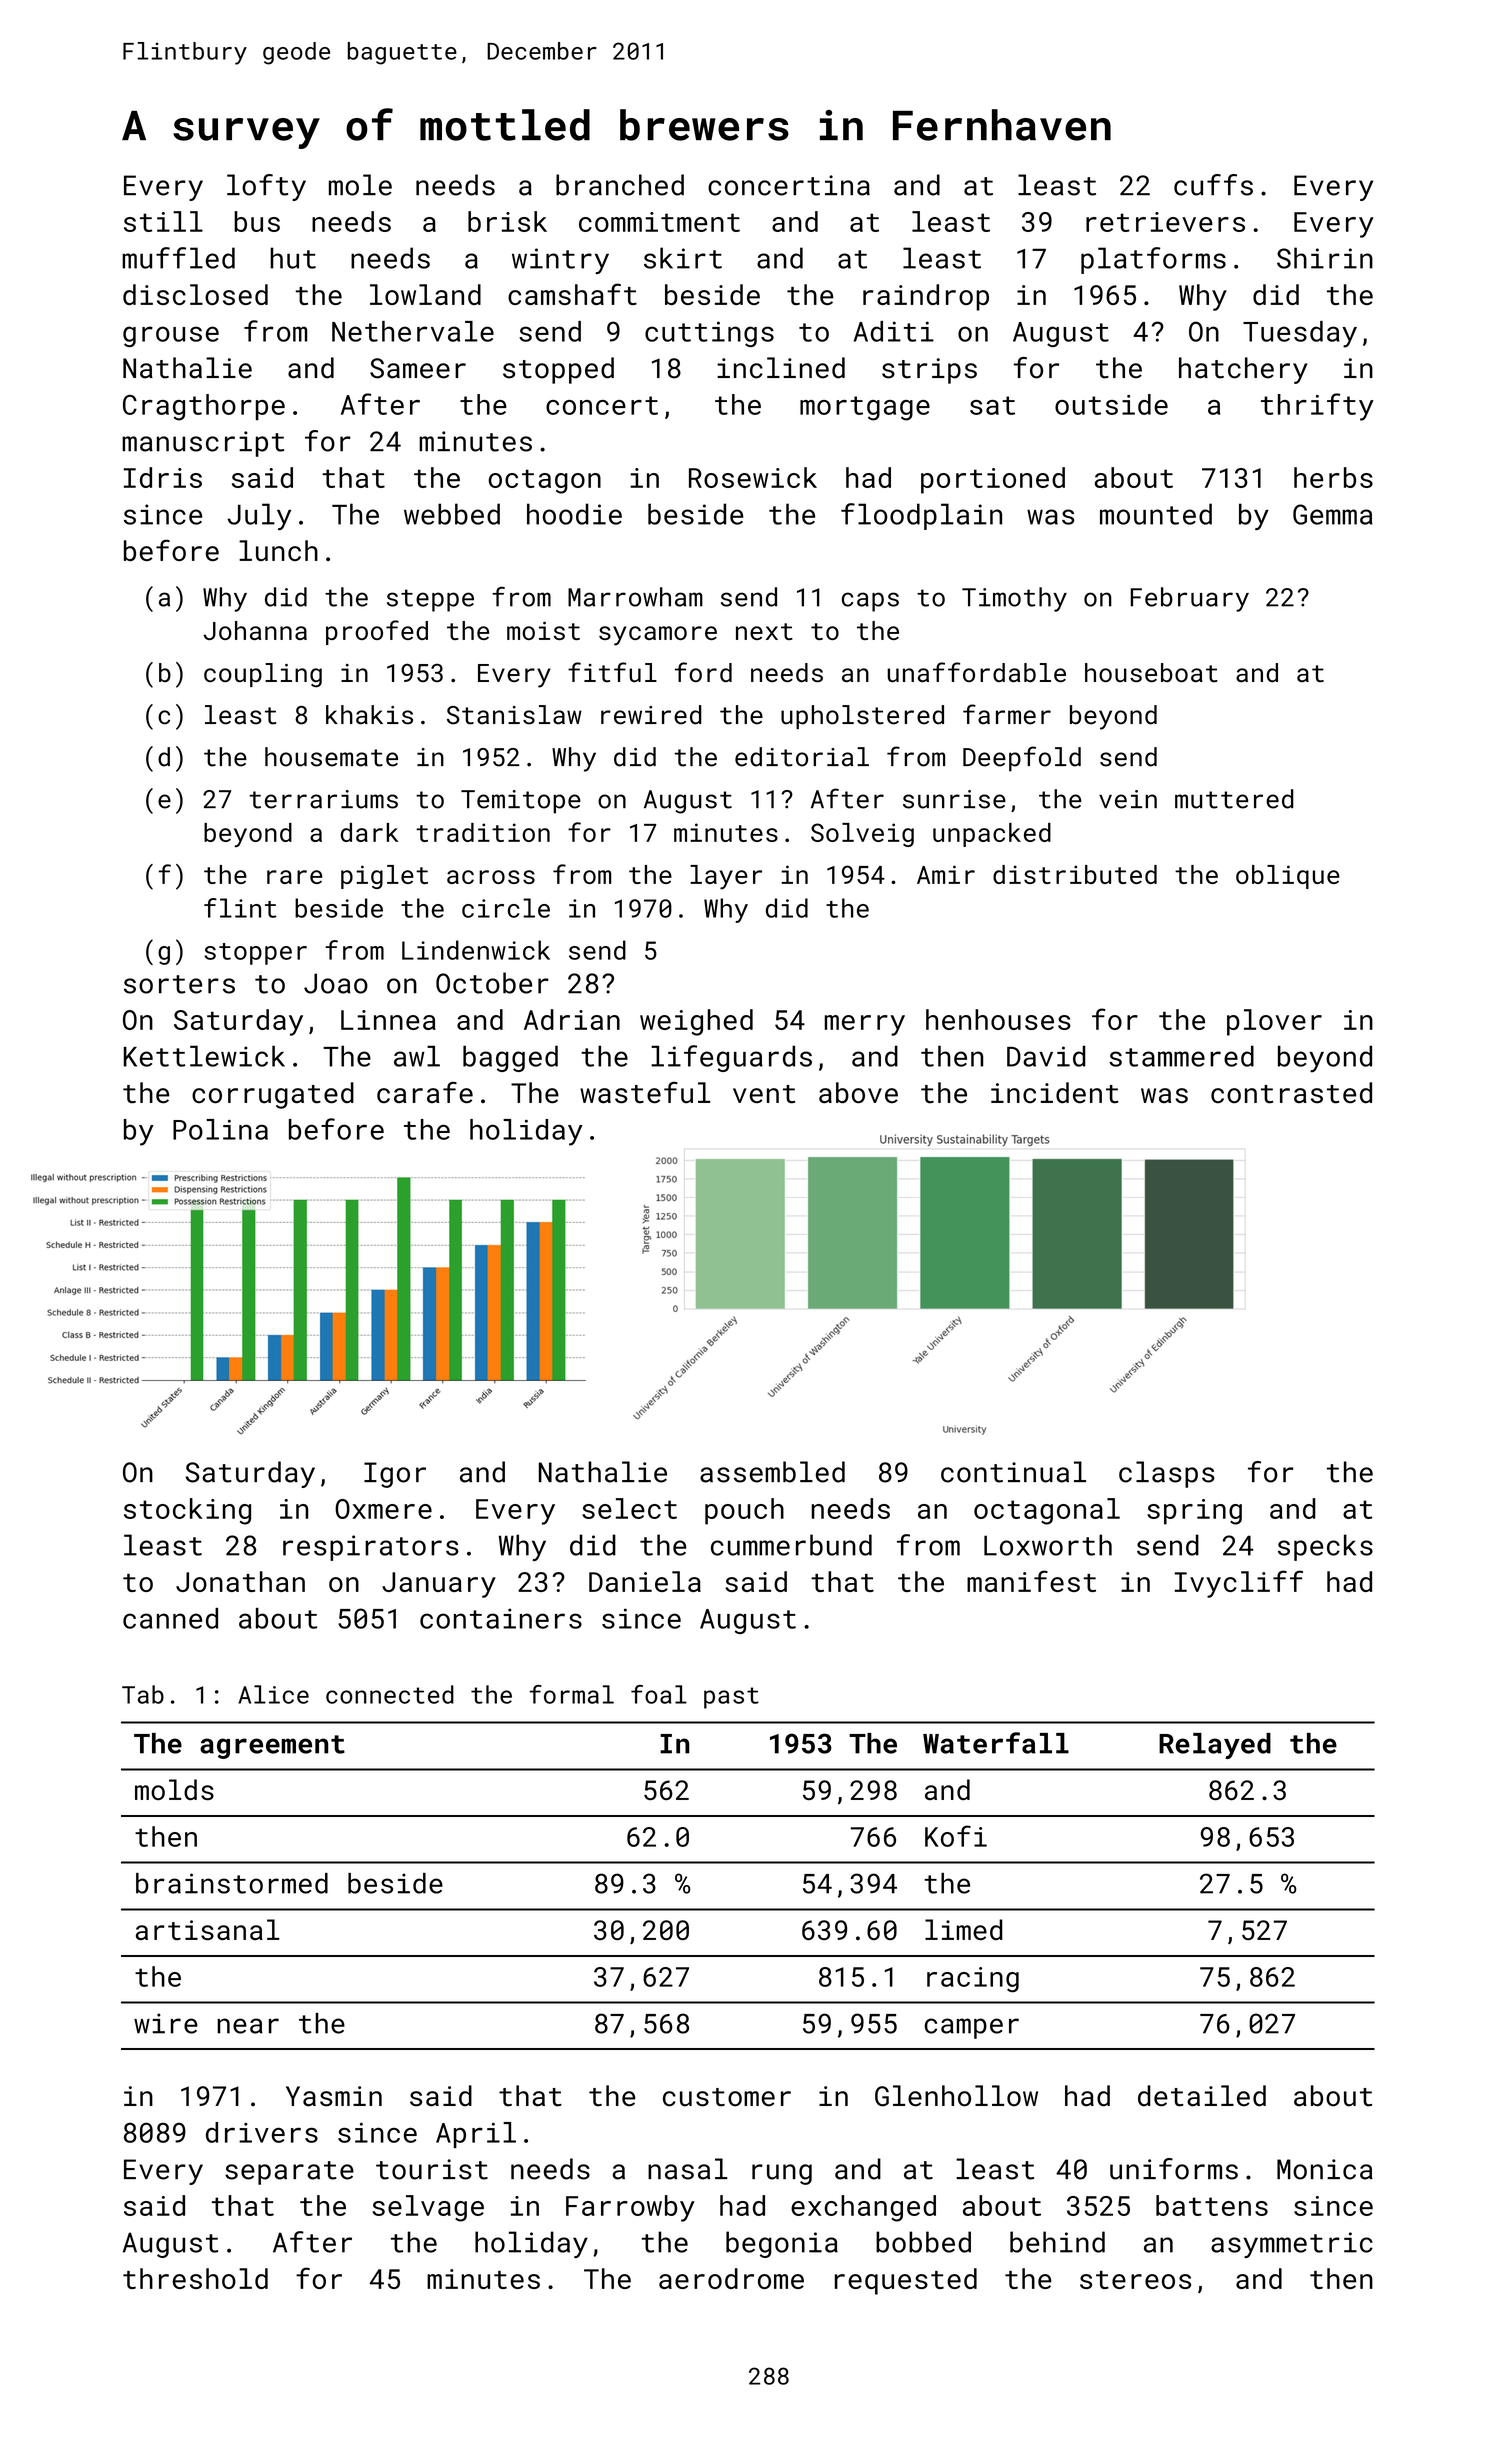 The width and height of the page is (1496, 2464). Describe the element at coordinates (629, 1508) in the page. I see `select` at that location.
